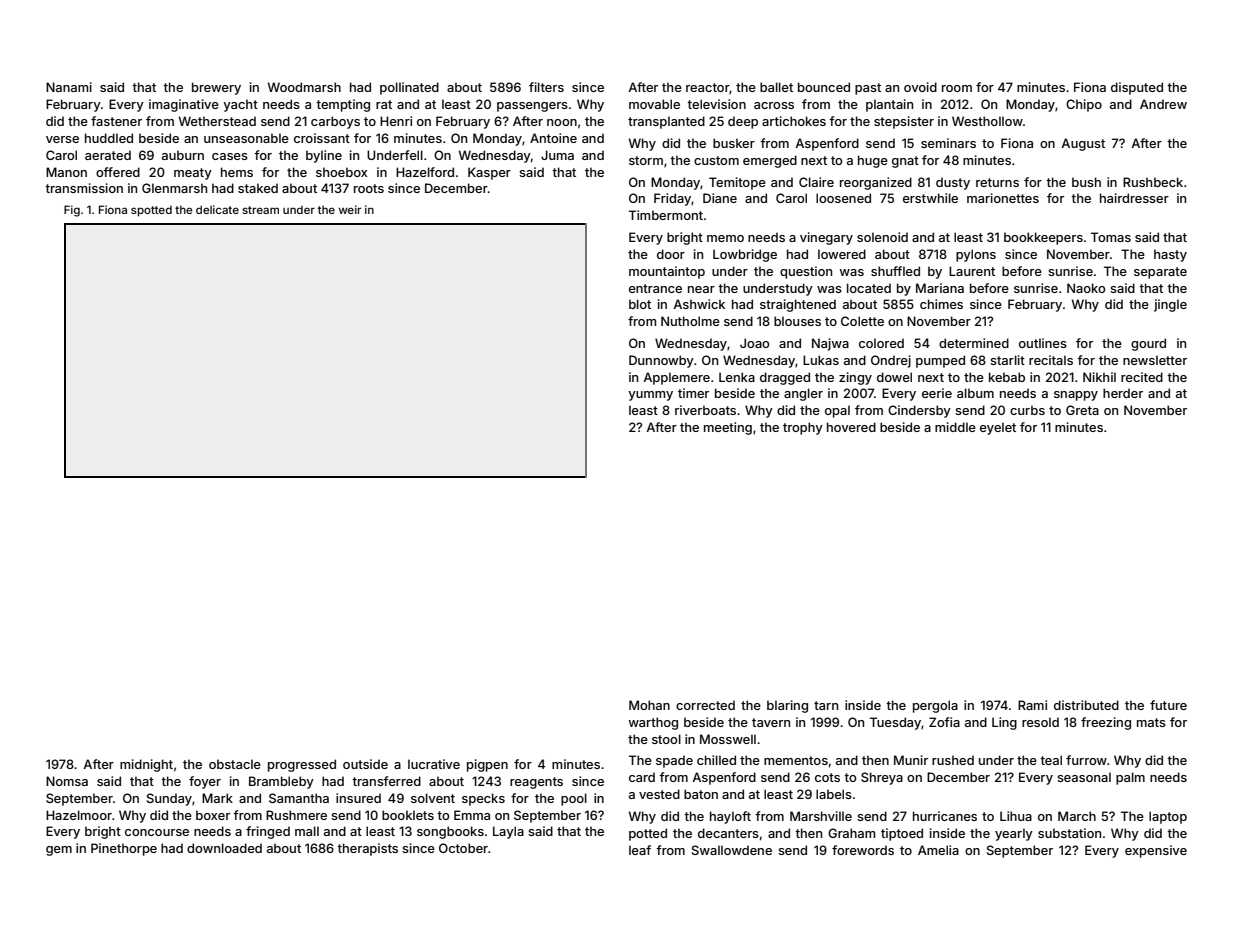 This screenshot has height=952, width=1233. I want to click on leaf, so click(640, 850).
